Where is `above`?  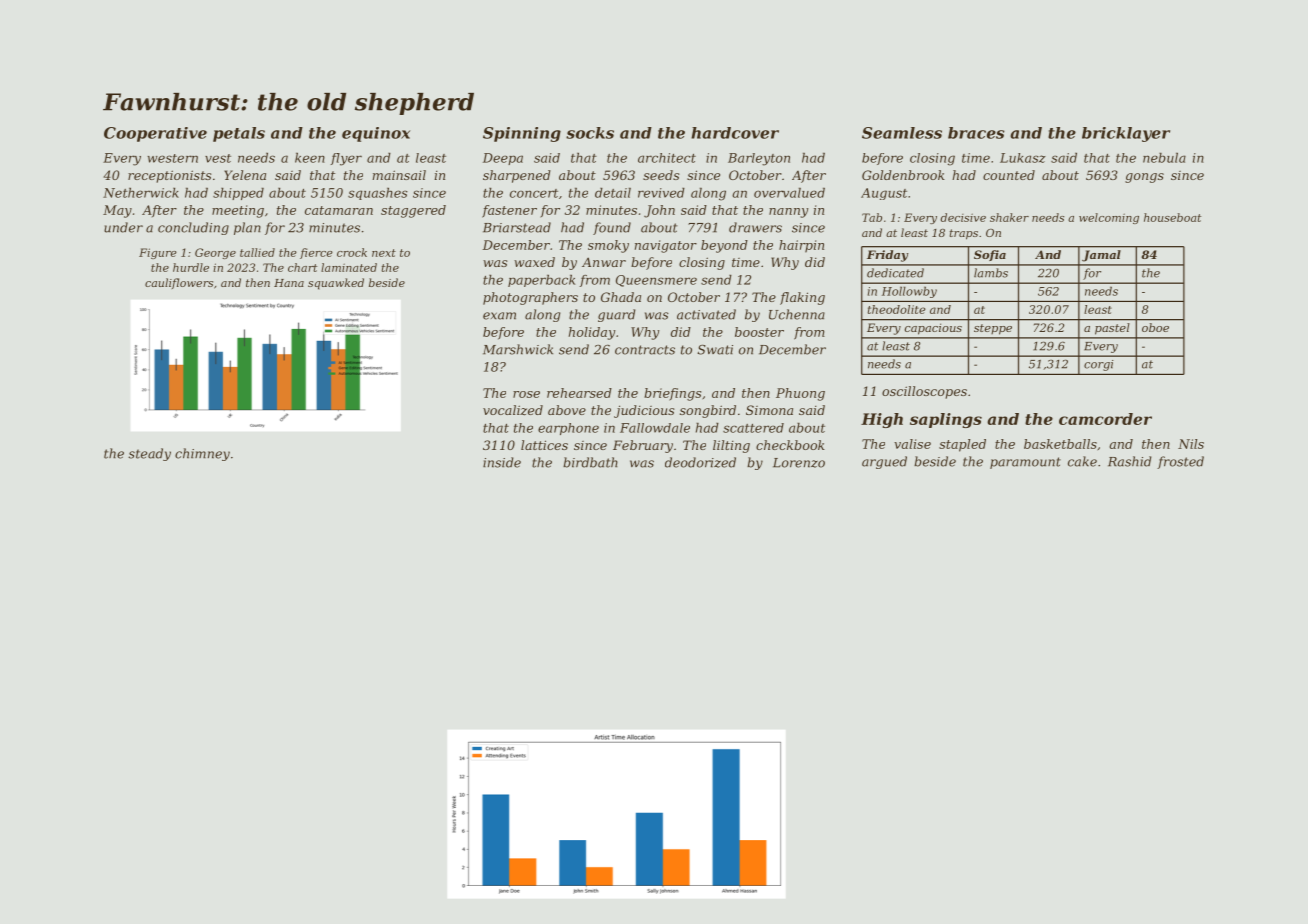 above is located at coordinates (567, 410).
